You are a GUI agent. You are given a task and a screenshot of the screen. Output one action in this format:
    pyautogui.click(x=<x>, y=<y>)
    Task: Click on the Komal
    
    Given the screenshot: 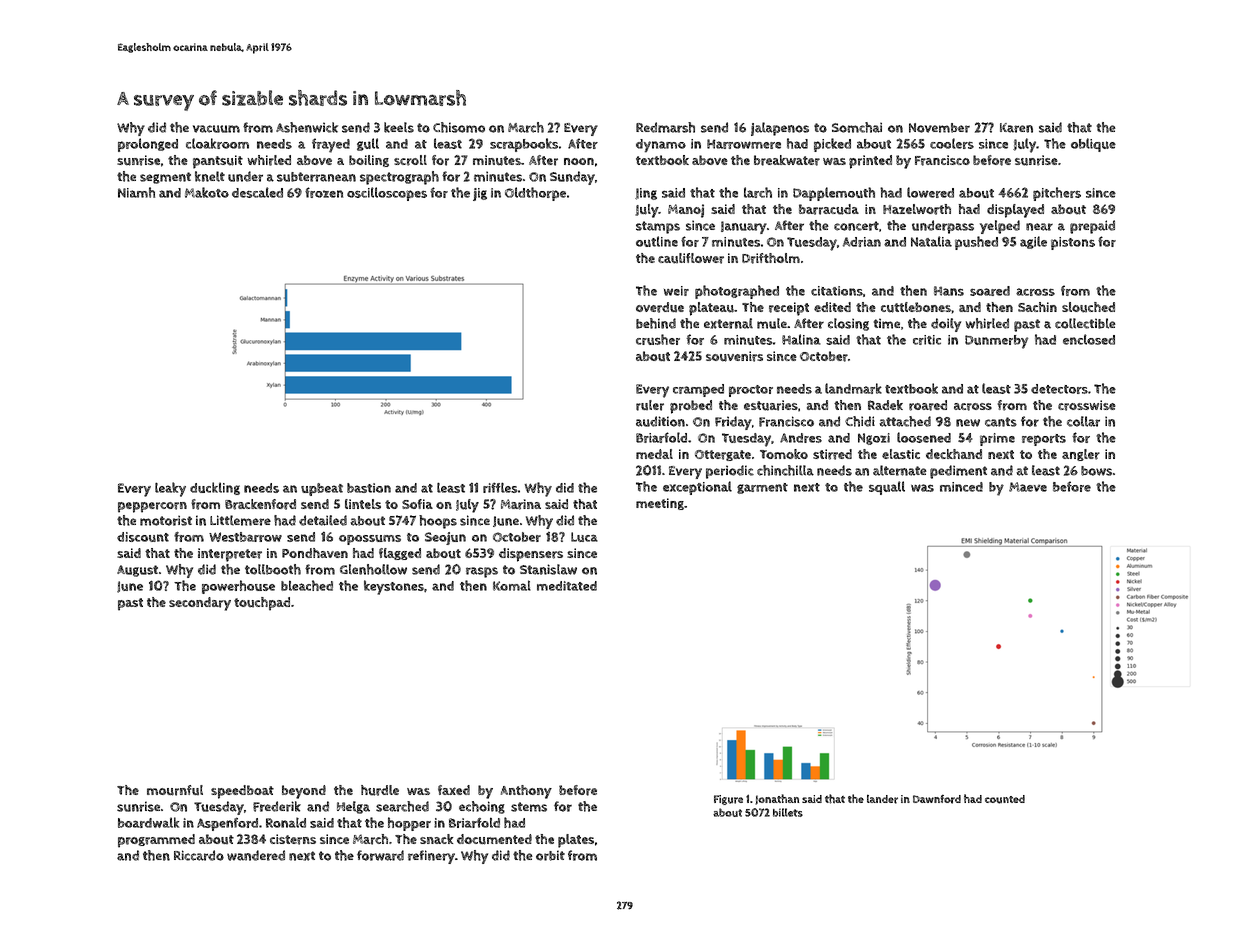 What is the action you would take?
    pyautogui.click(x=512, y=585)
